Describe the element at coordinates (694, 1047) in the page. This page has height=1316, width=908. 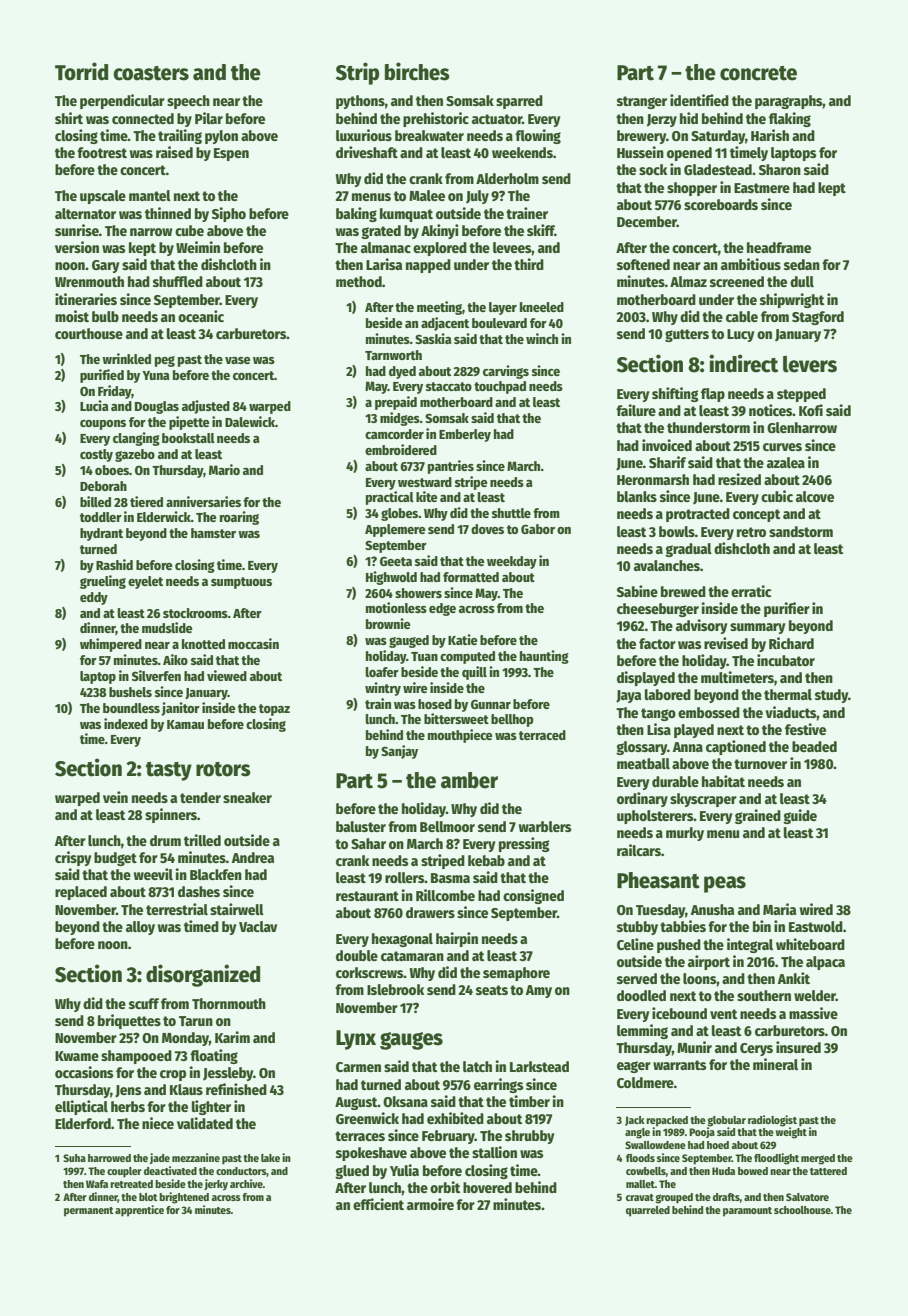
I see `Munir` at that location.
